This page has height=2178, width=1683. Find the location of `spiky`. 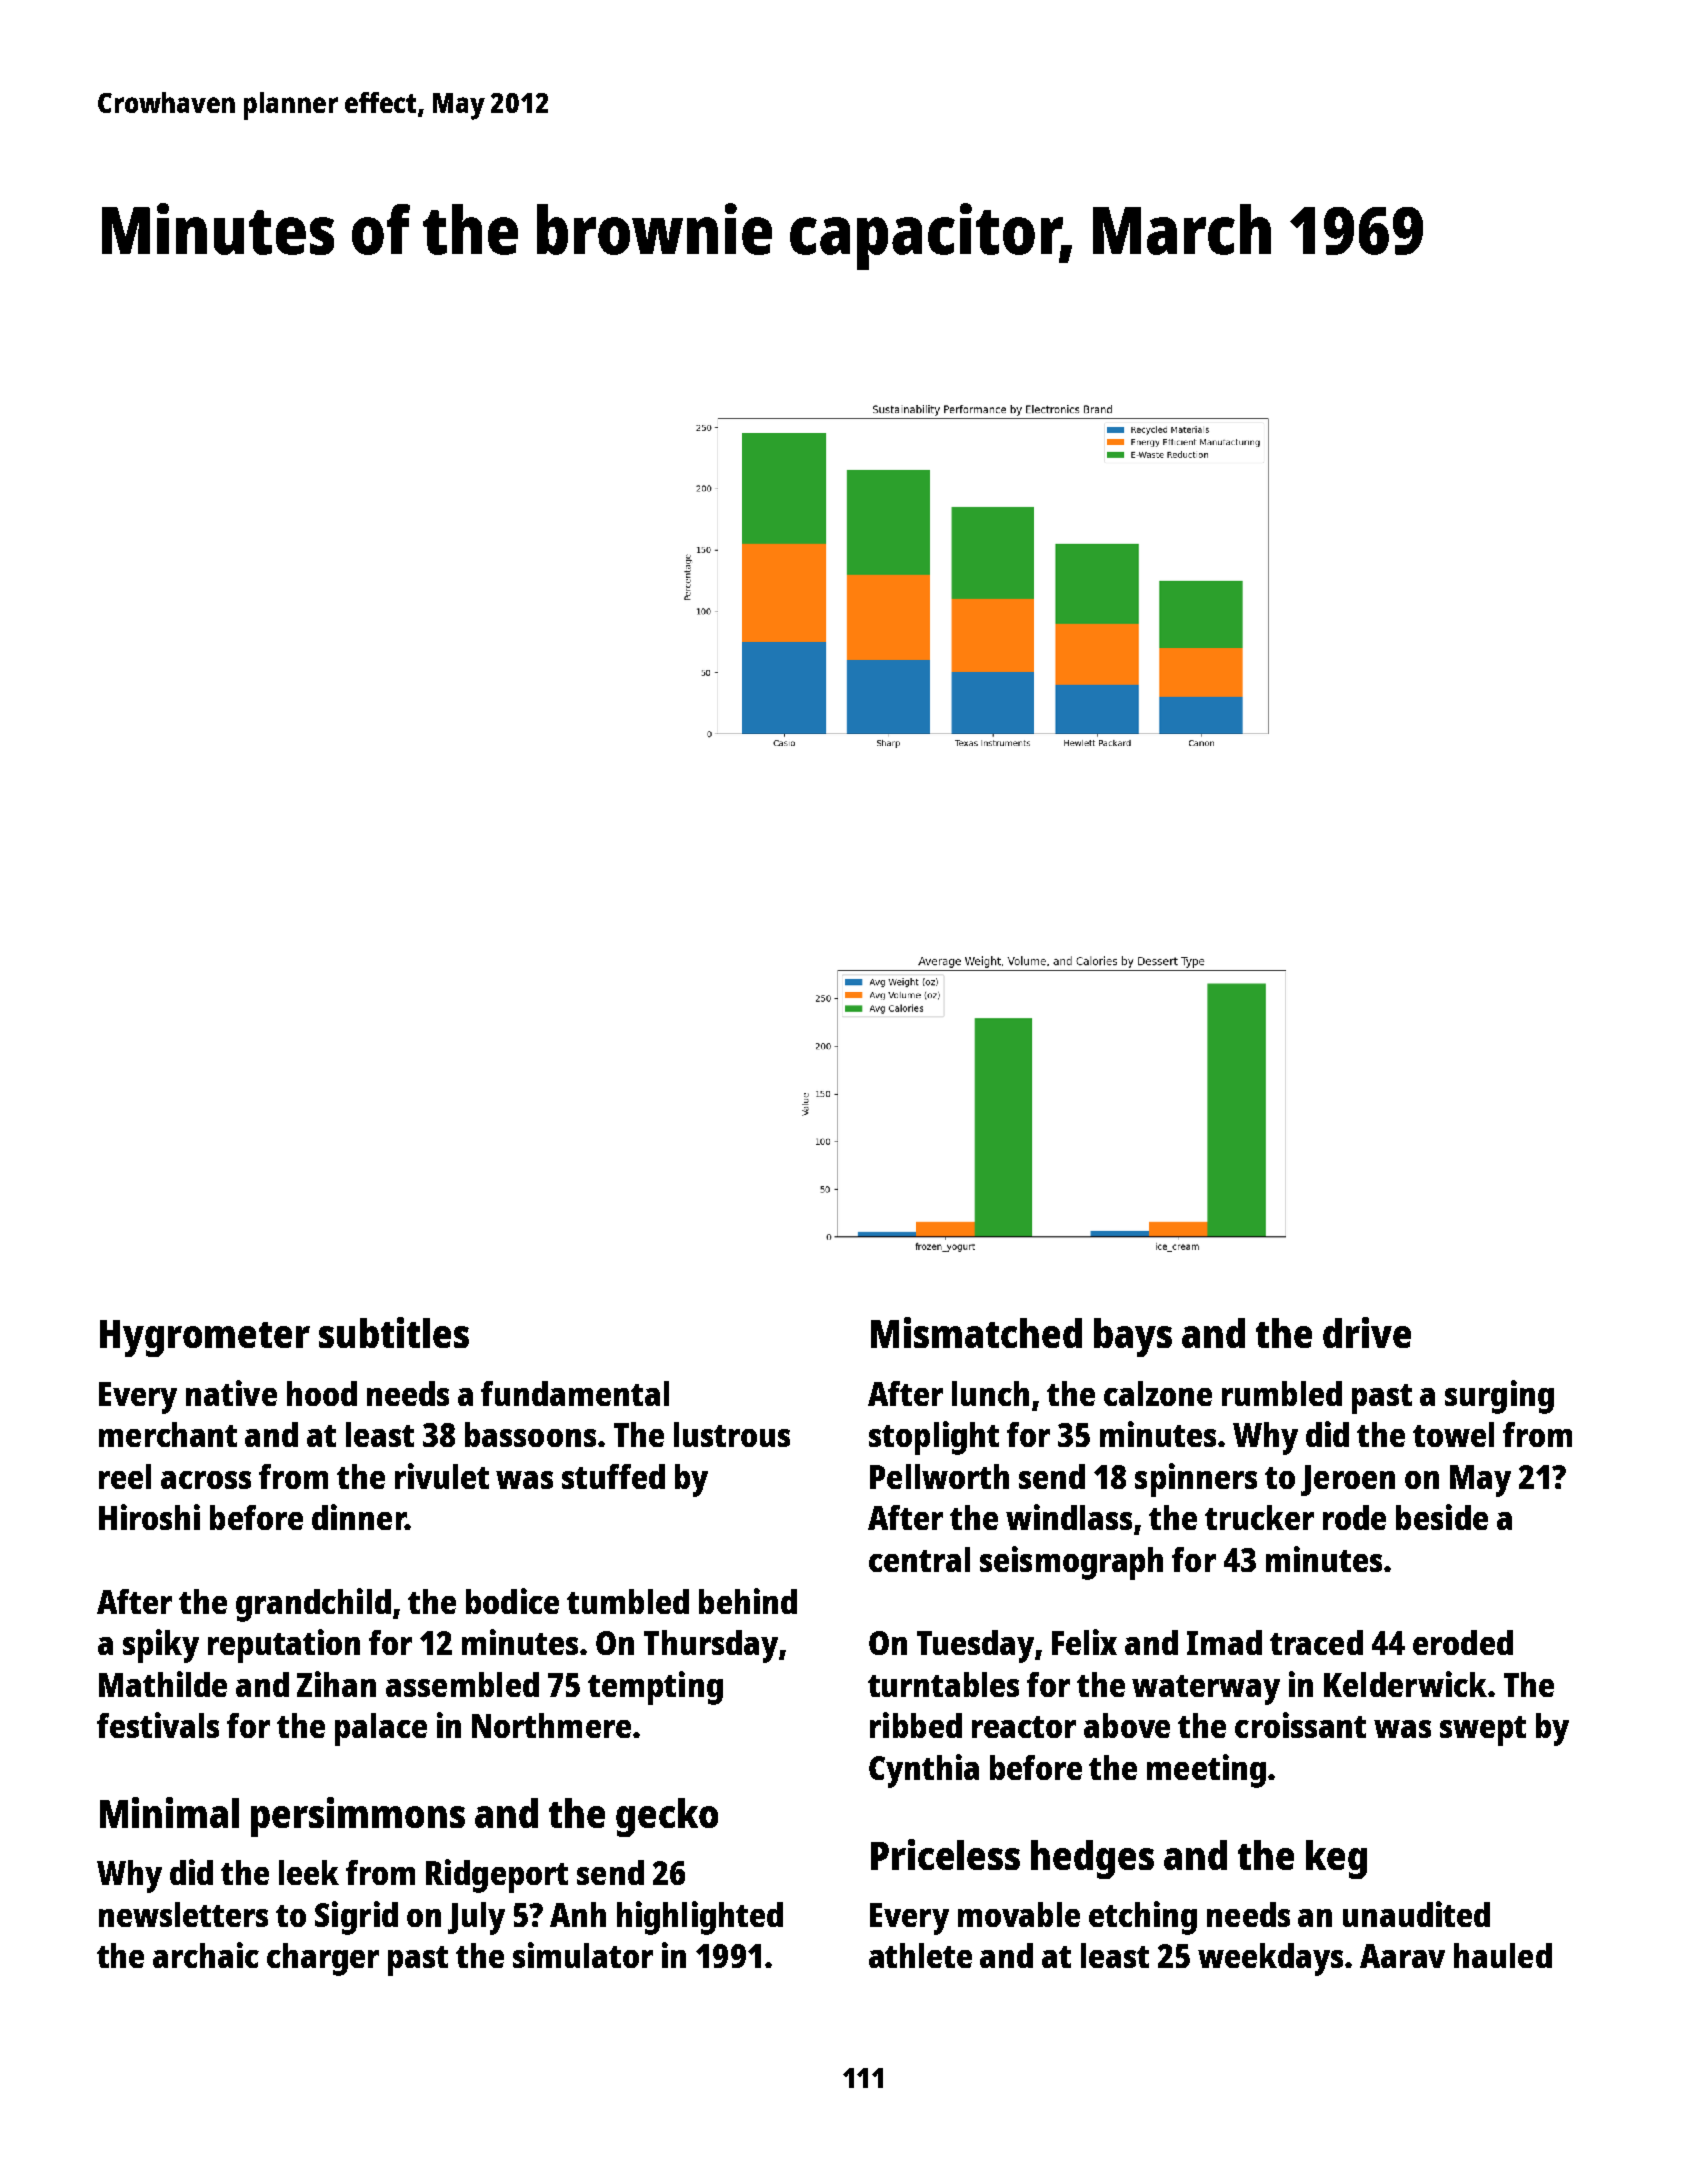

spiky is located at coordinates (161, 1646).
